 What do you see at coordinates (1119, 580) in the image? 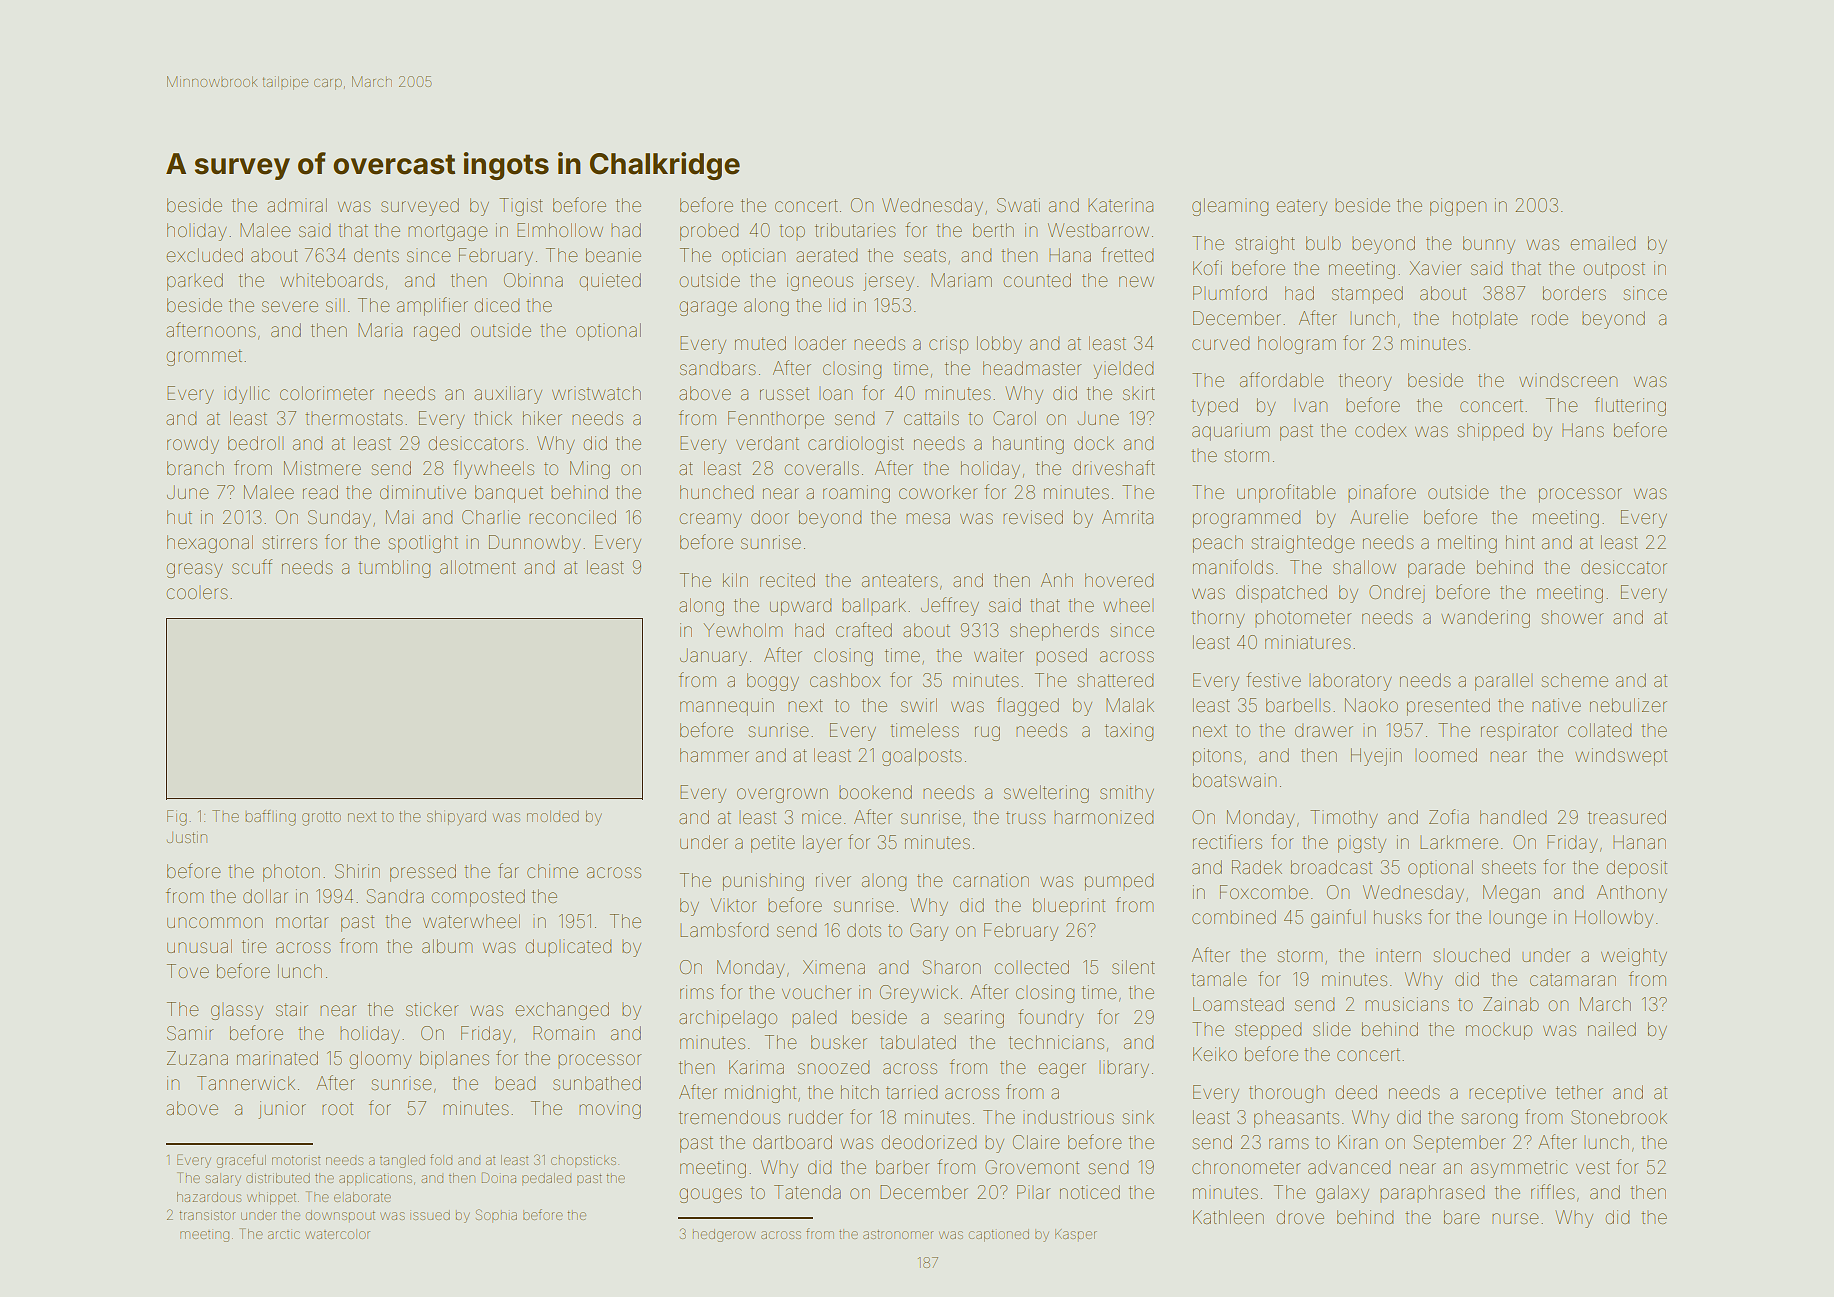
I see `hovered` at bounding box center [1119, 580].
